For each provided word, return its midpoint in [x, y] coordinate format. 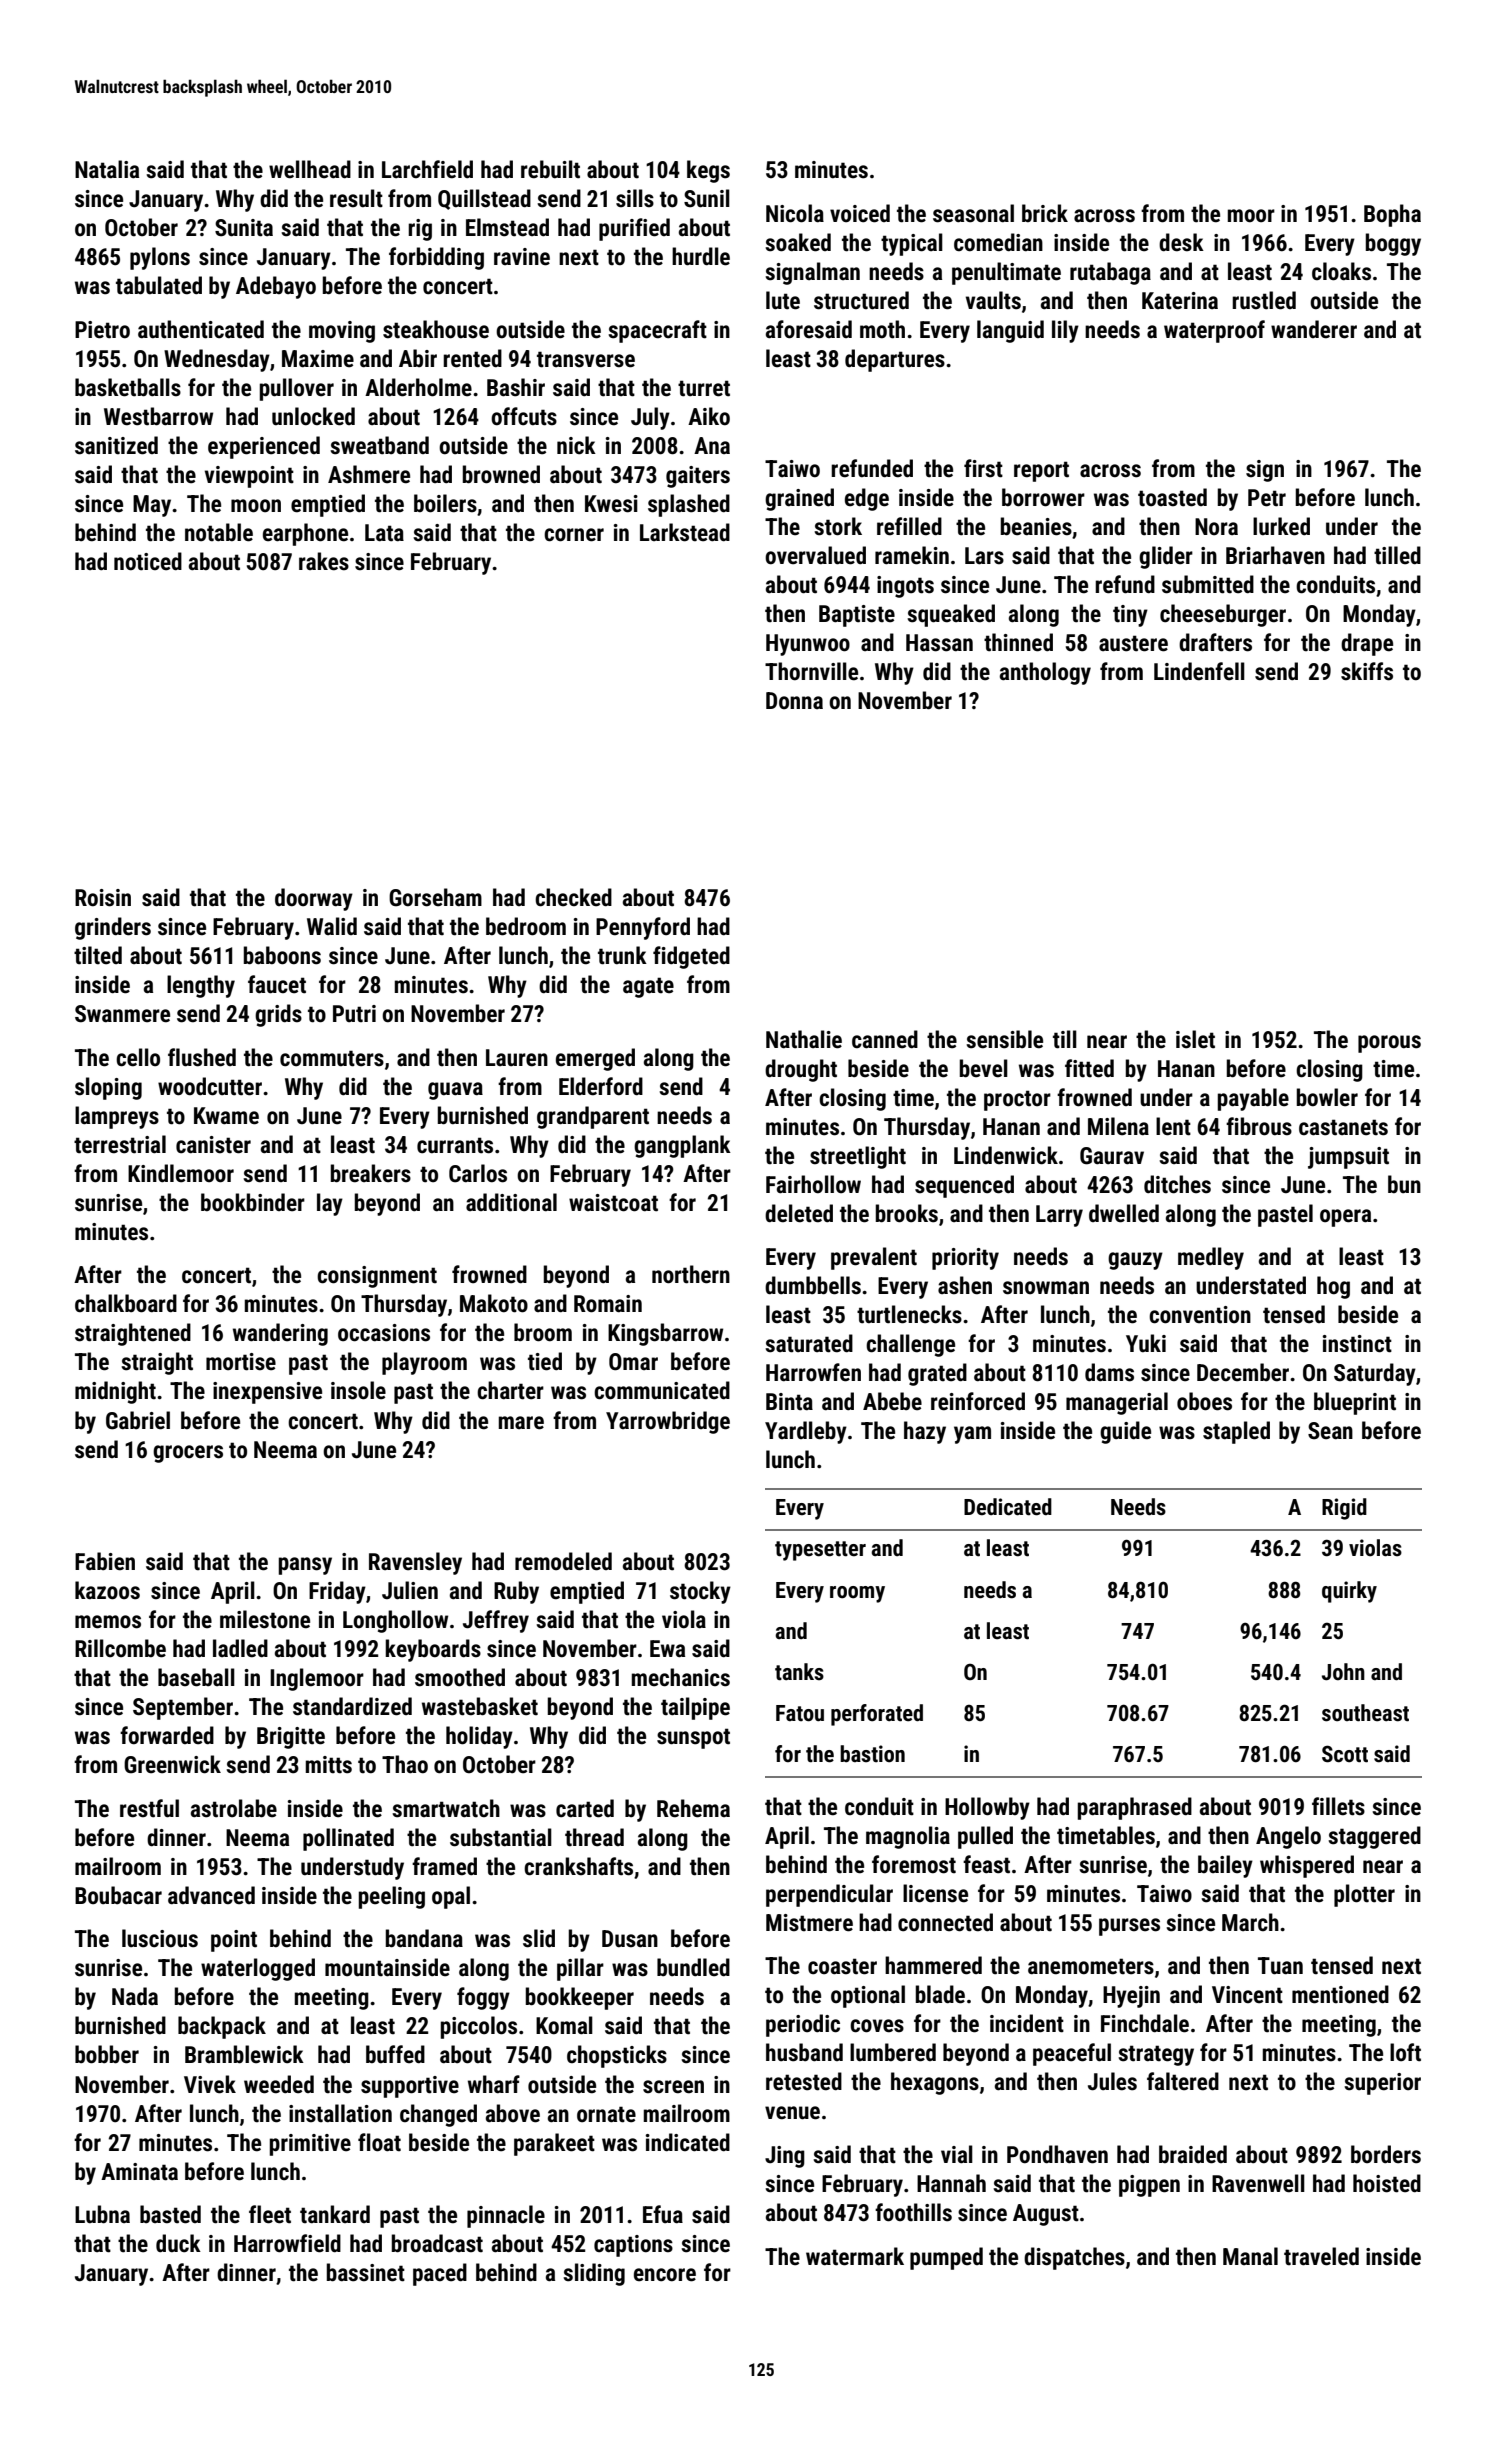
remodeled [563, 1561]
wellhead [310, 169]
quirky [1349, 1592]
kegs [708, 171]
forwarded [167, 1735]
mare [521, 1423]
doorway [314, 899]
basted [170, 2214]
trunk [622, 955]
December [1243, 1372]
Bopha [1392, 215]
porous [1389, 1044]
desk [1181, 242]
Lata [384, 533]
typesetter [820, 1551]
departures [895, 360]
